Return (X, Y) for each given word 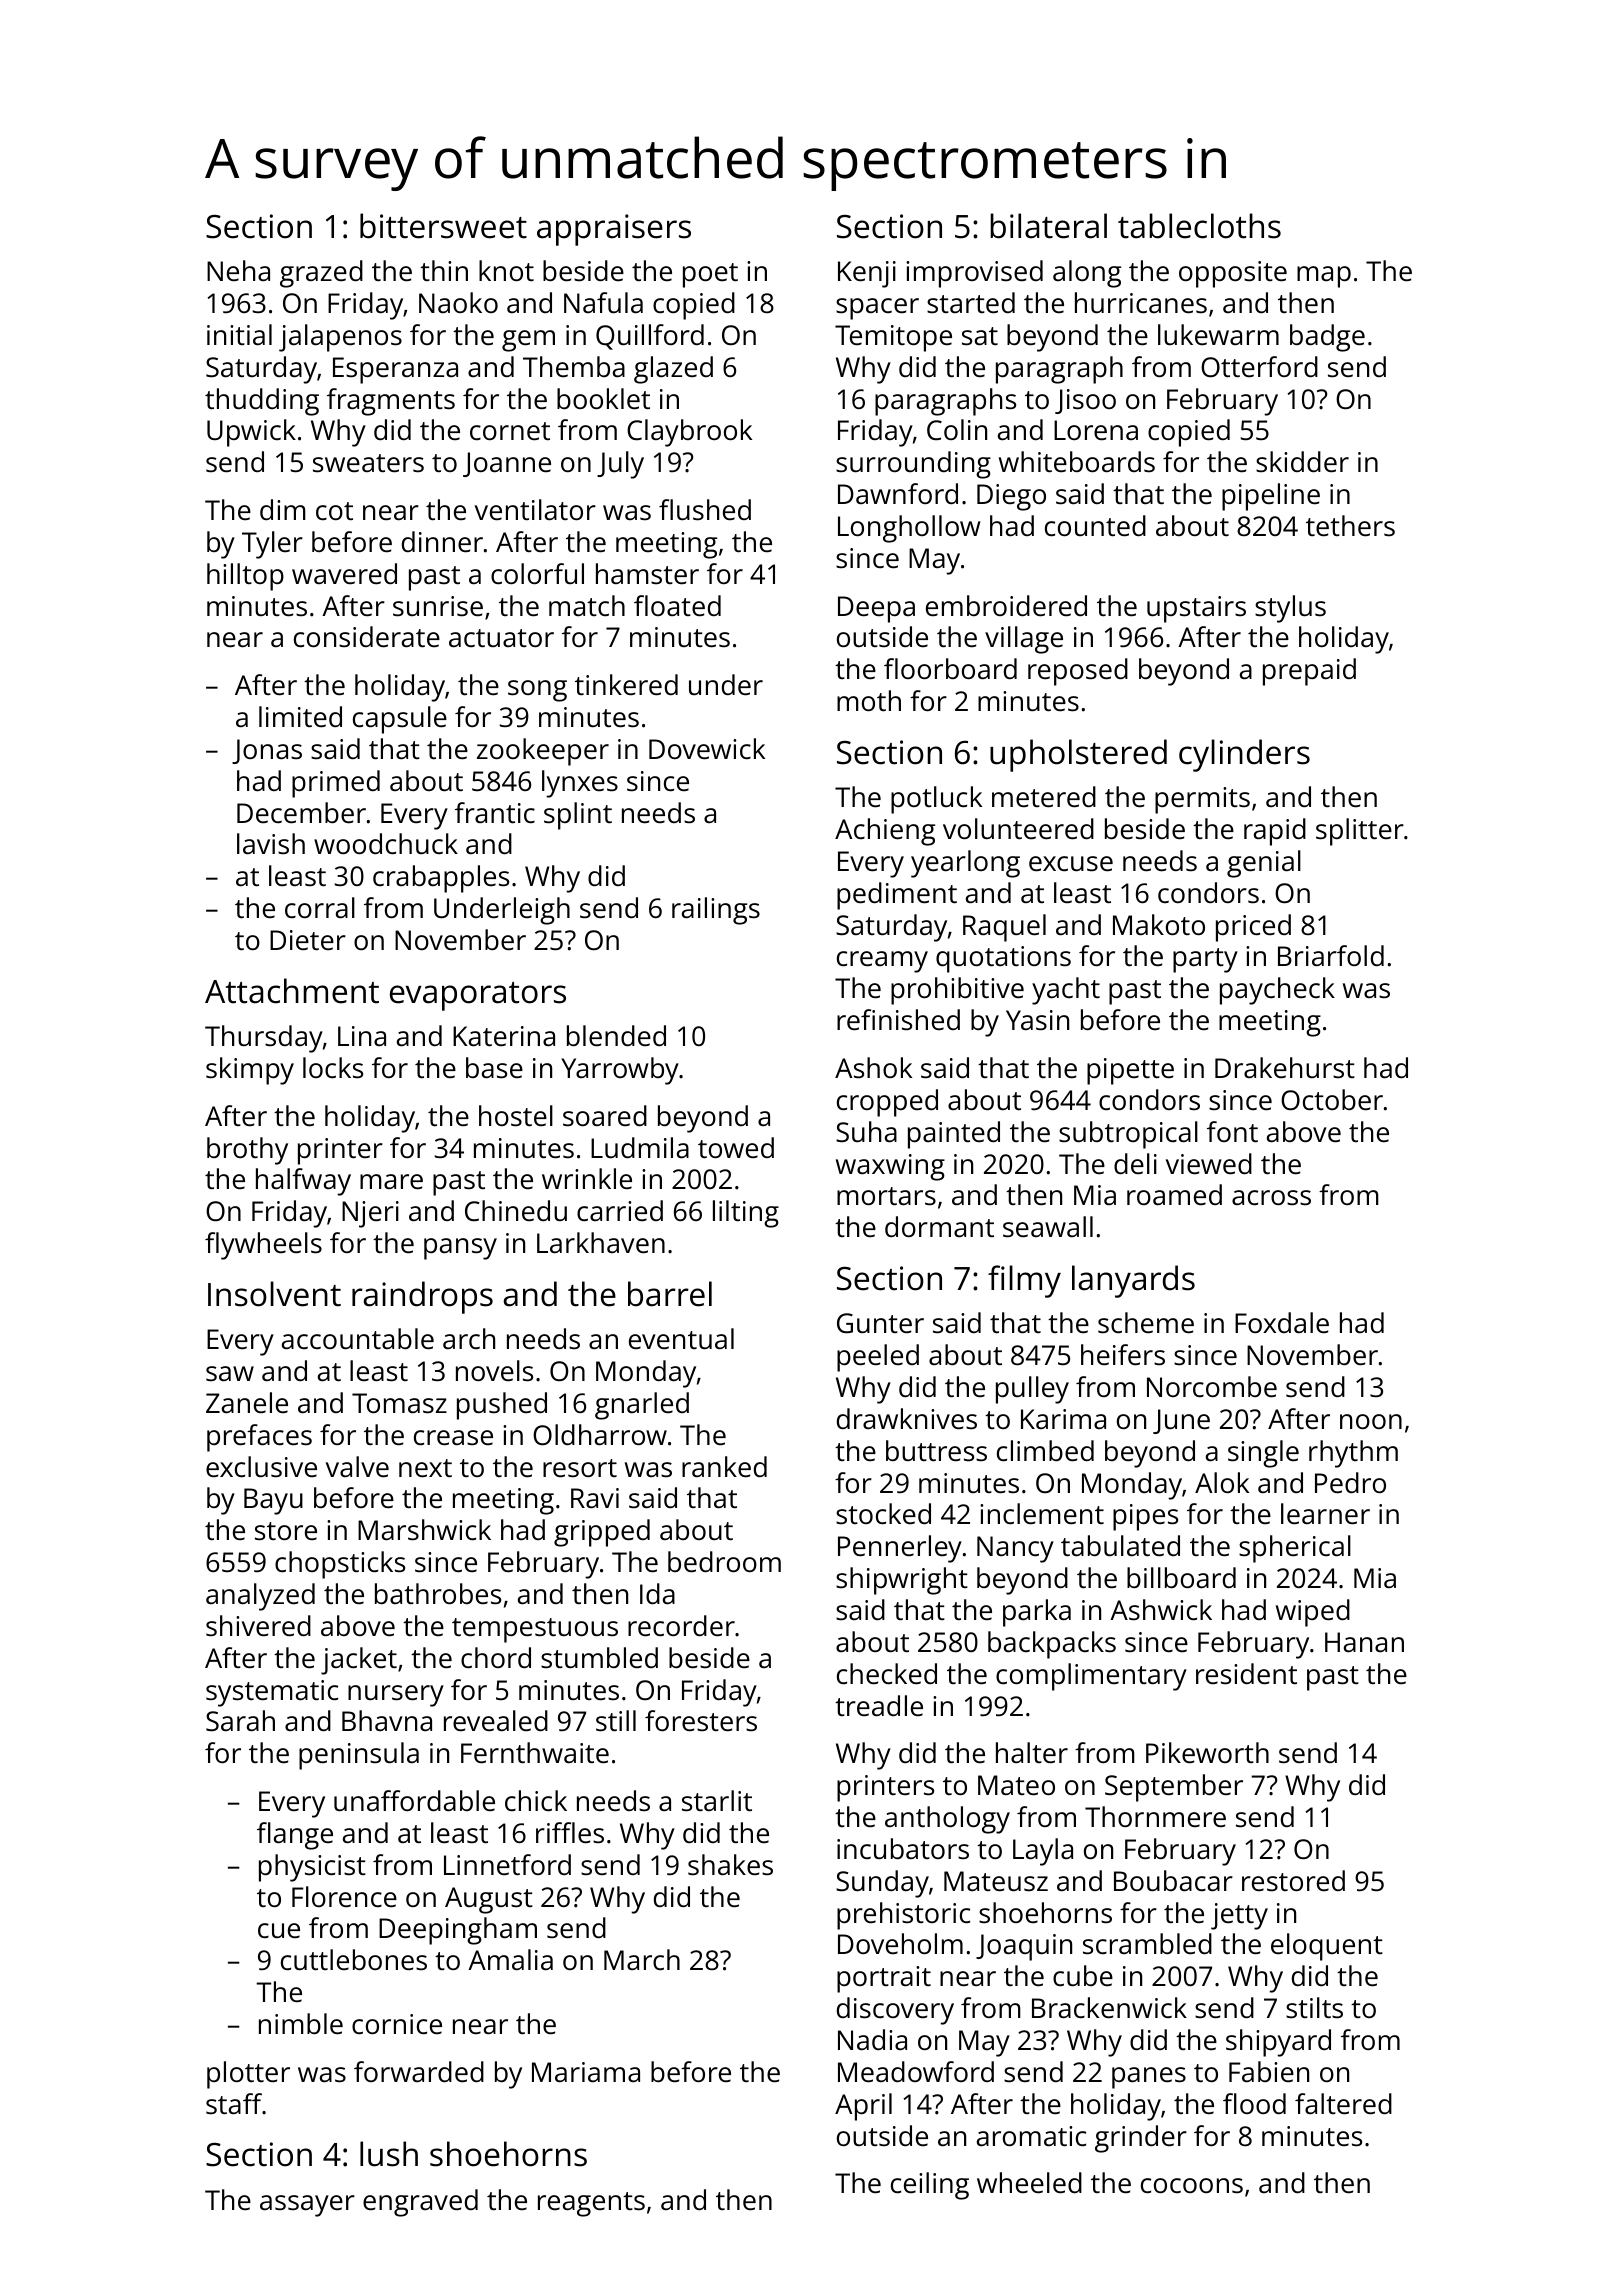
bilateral (1048, 226)
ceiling (930, 2186)
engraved (420, 2203)
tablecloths (1199, 226)
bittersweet (443, 226)
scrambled (1147, 1944)
